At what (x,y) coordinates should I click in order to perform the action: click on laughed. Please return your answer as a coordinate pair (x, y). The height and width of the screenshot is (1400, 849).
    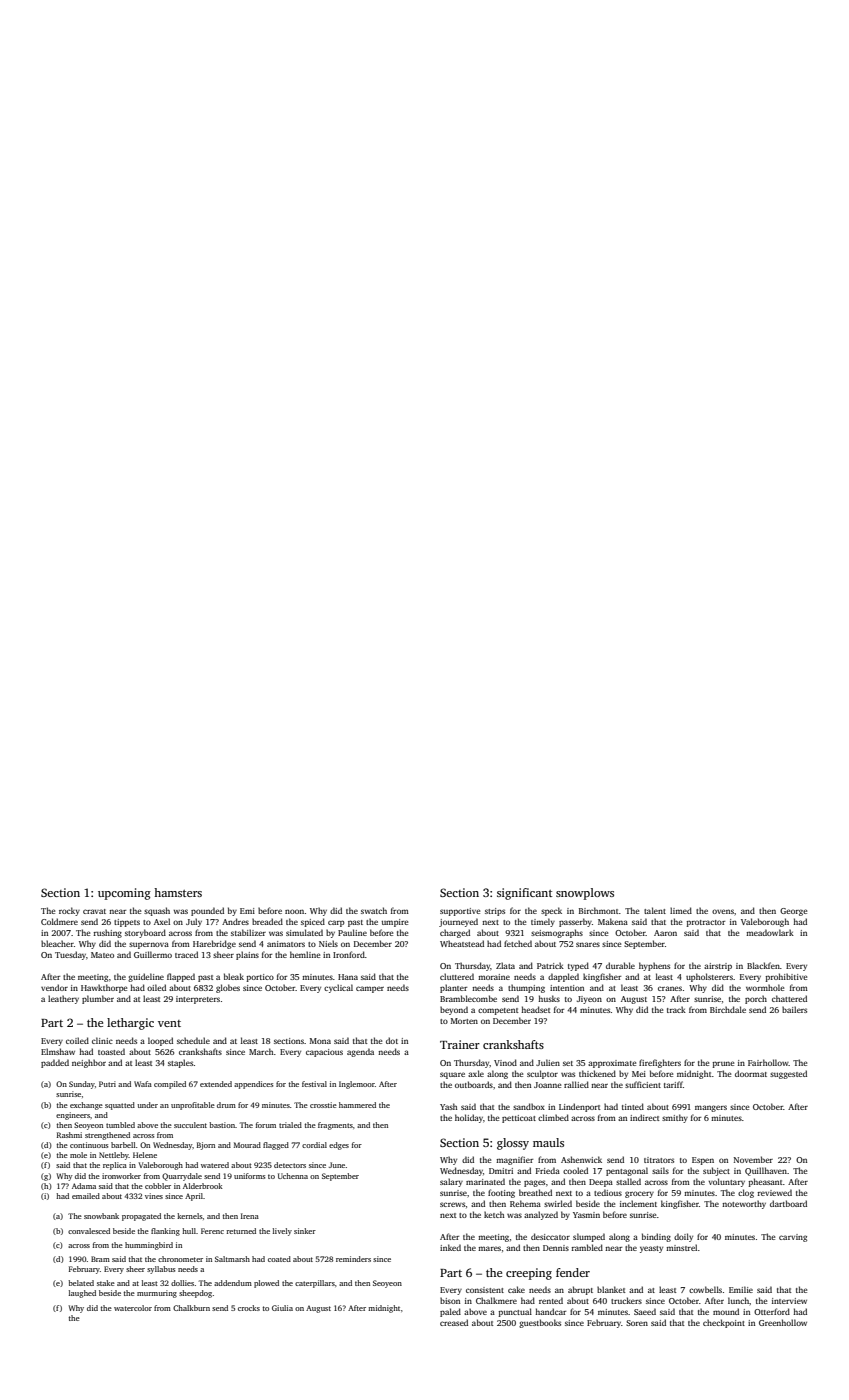
    Looking at the image, I should click on (82, 1294).
